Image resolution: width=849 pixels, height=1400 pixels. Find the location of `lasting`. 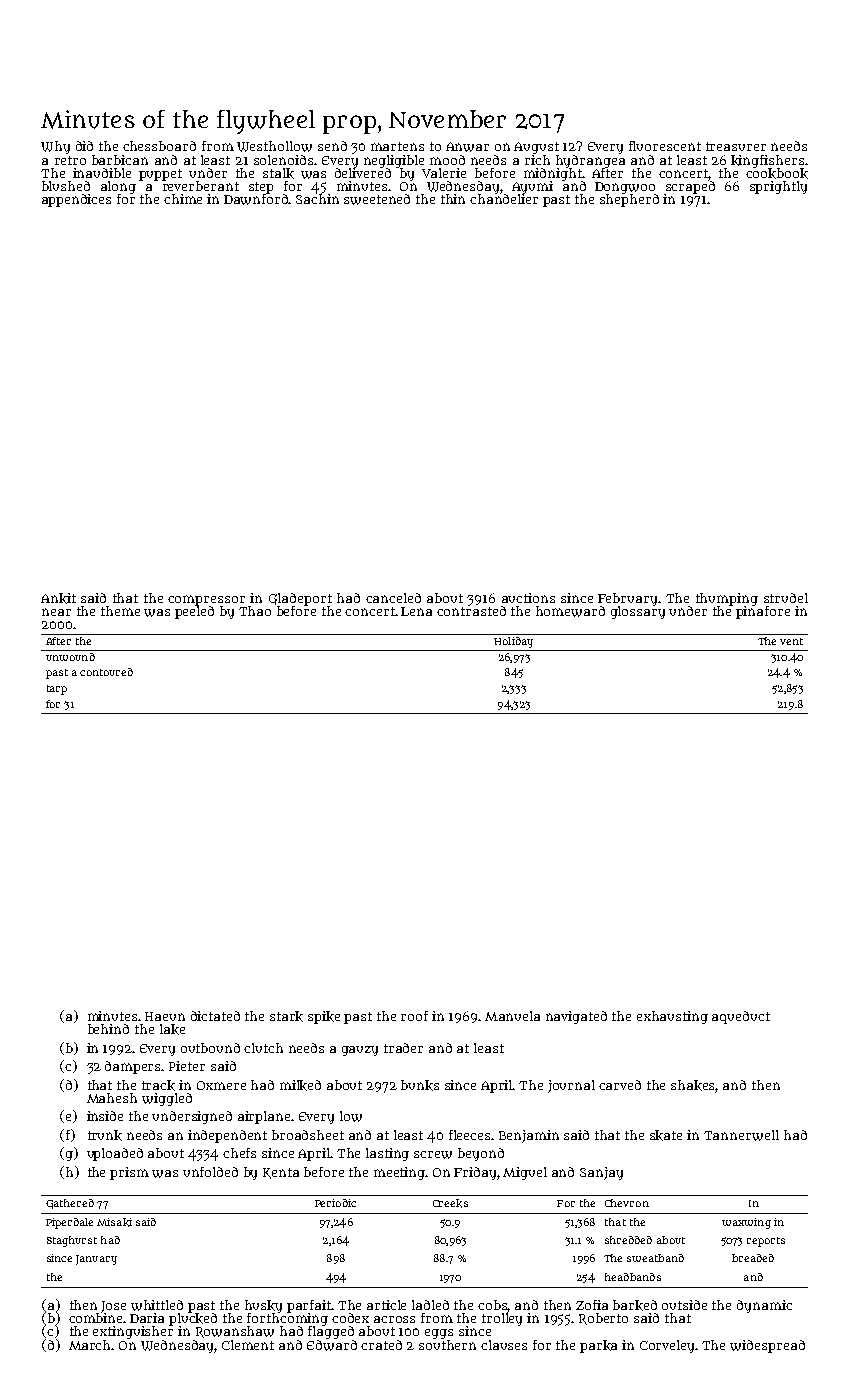

lasting is located at coordinates (387, 1154).
